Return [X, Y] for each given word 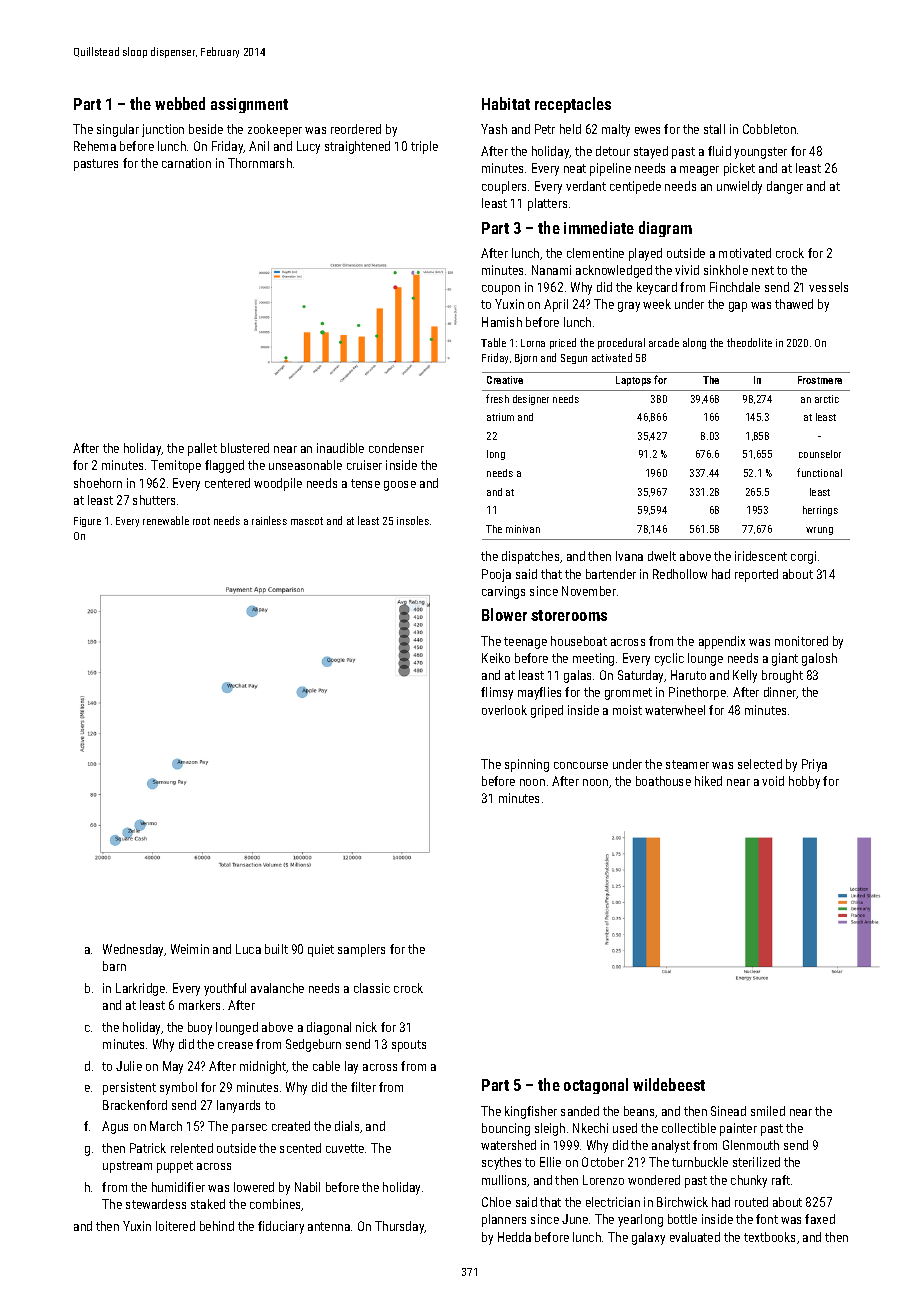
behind [217, 1226]
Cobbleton [769, 129]
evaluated [695, 1237]
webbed [180, 103]
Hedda [514, 1237]
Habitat [506, 103]
